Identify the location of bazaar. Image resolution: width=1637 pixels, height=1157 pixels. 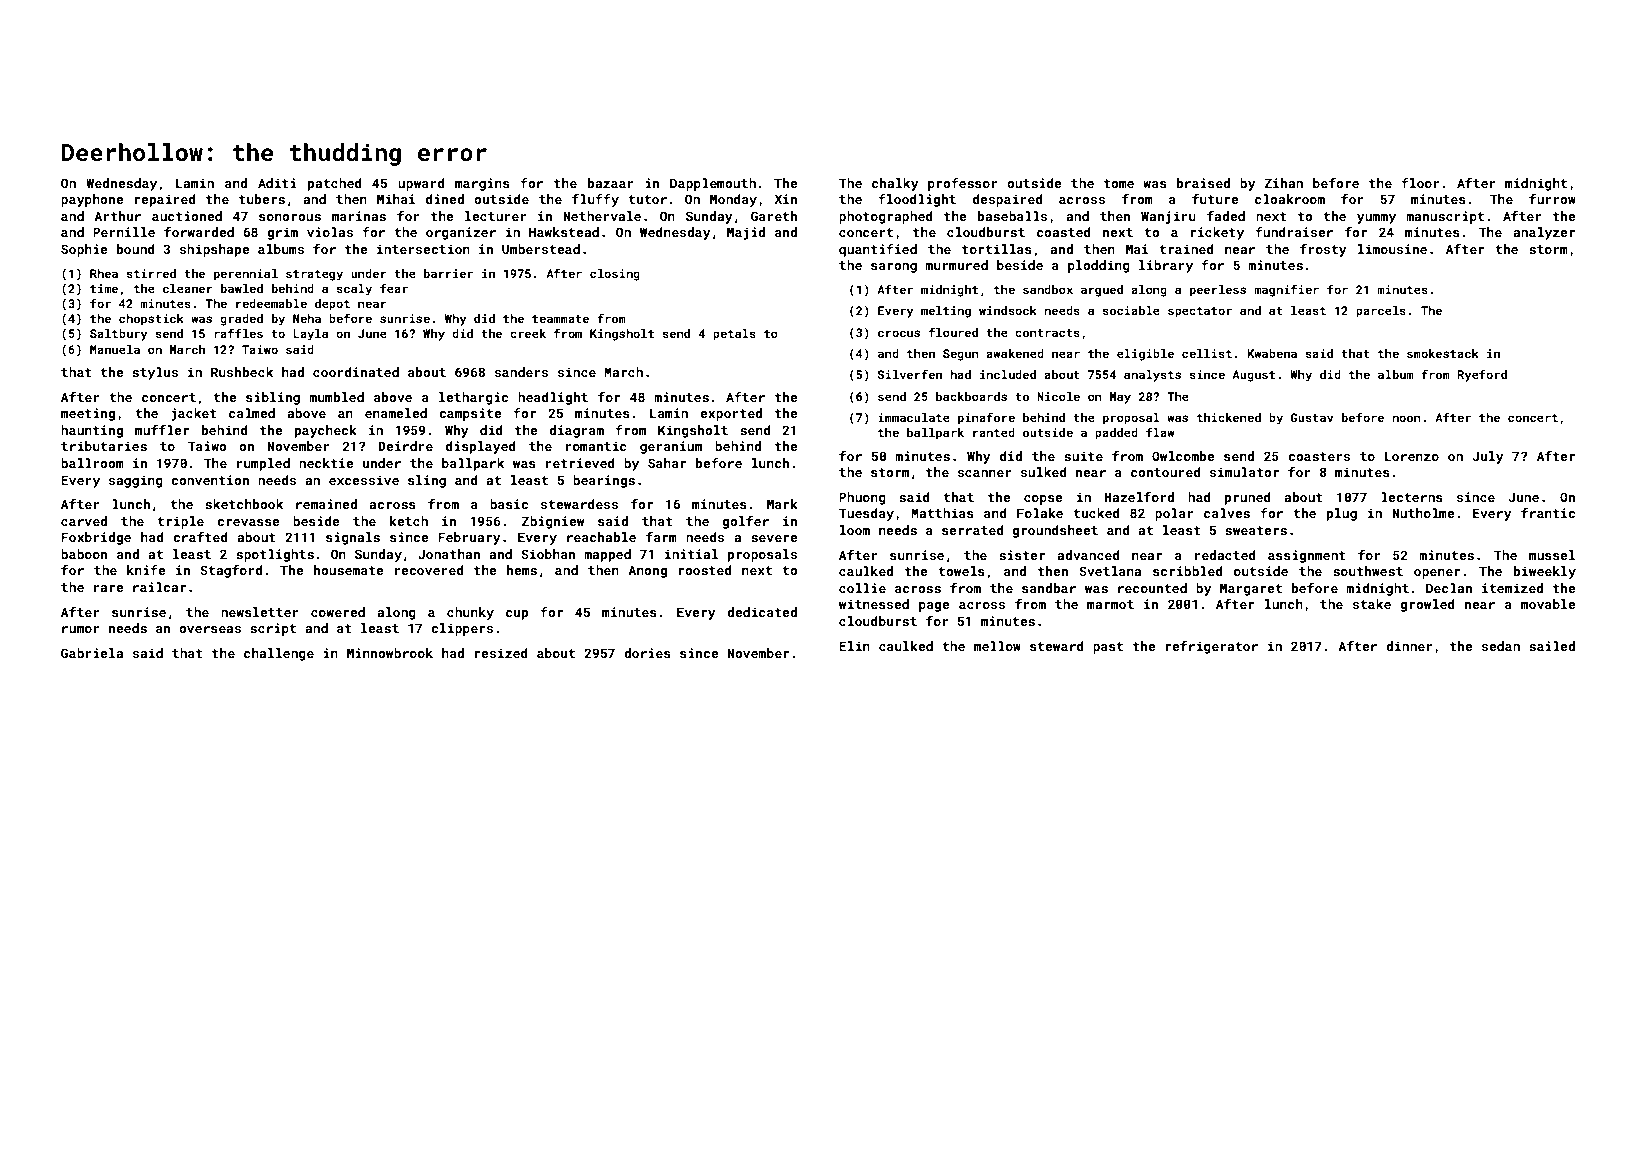
(611, 183).
